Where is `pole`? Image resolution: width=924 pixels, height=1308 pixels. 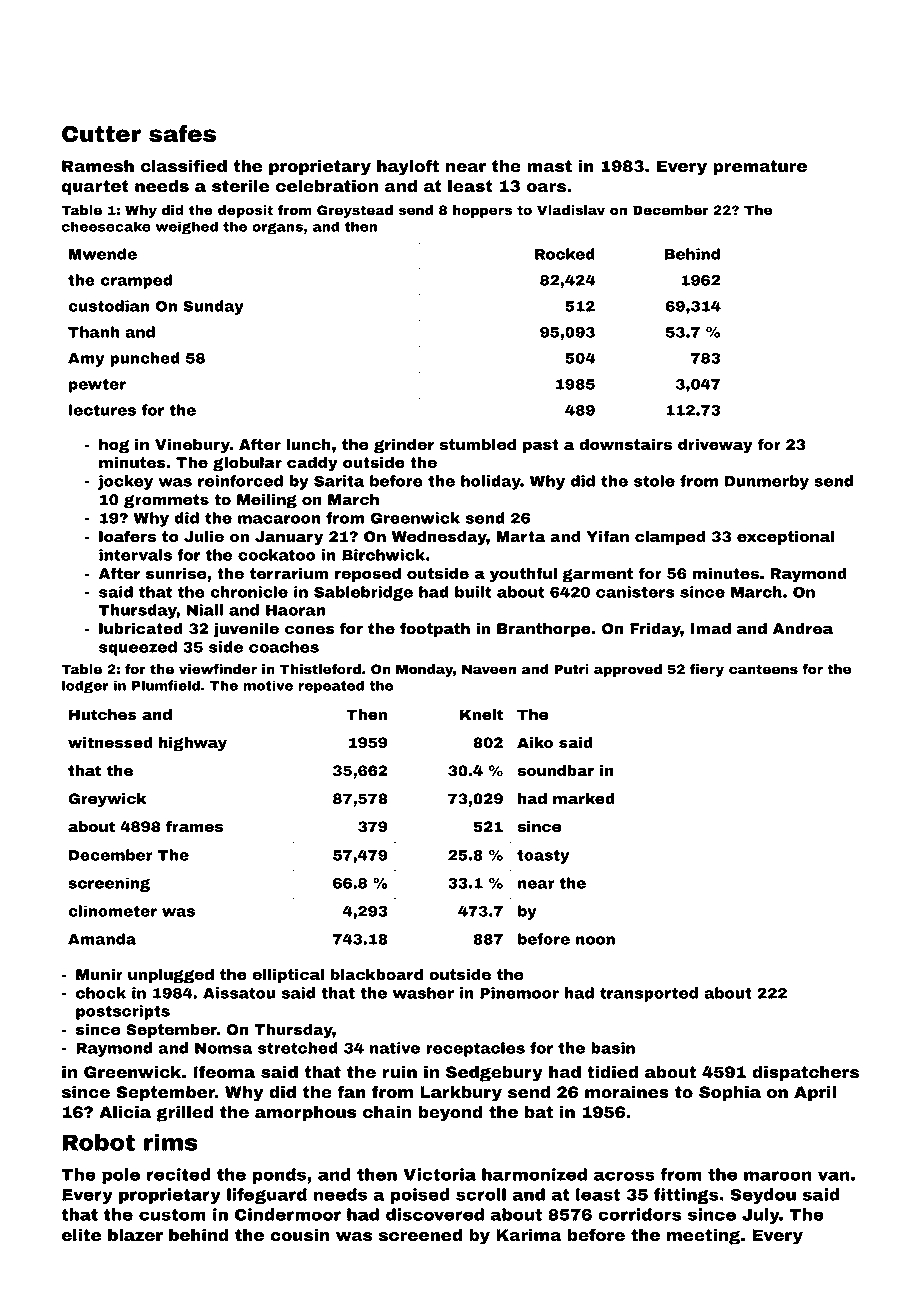
pole is located at coordinates (121, 1176).
